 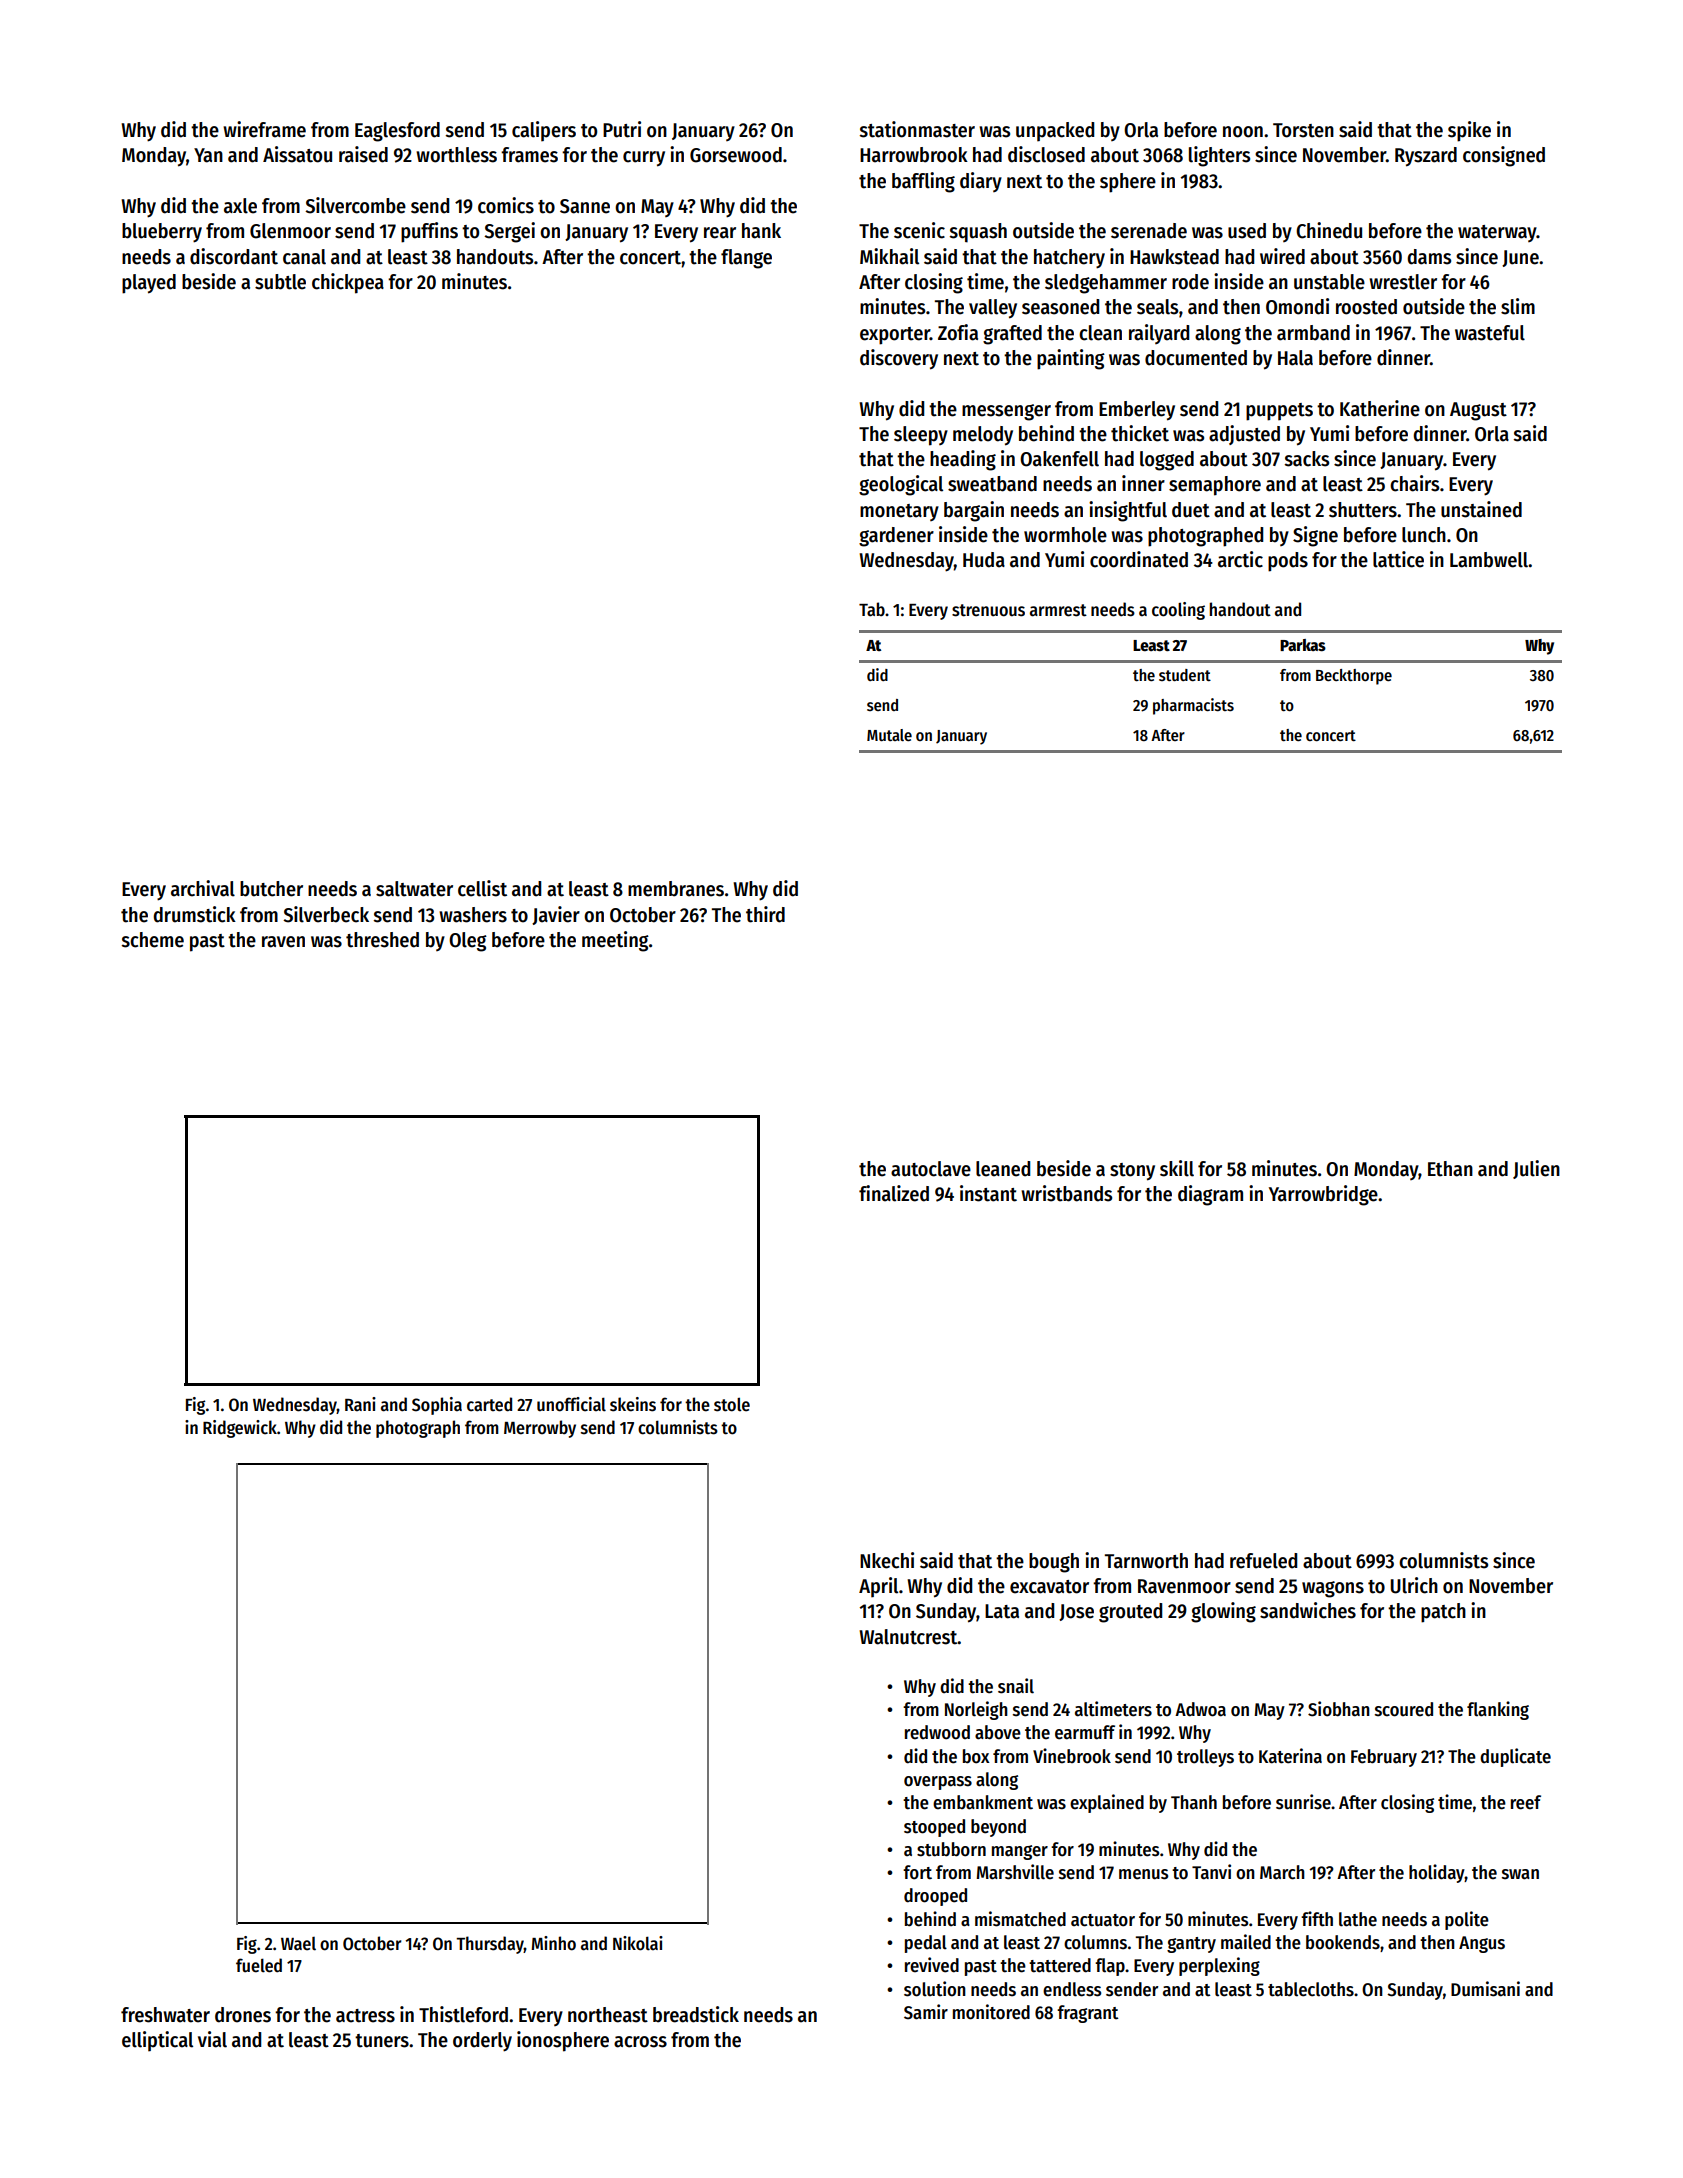 I want to click on Ethan, so click(x=1450, y=1169).
